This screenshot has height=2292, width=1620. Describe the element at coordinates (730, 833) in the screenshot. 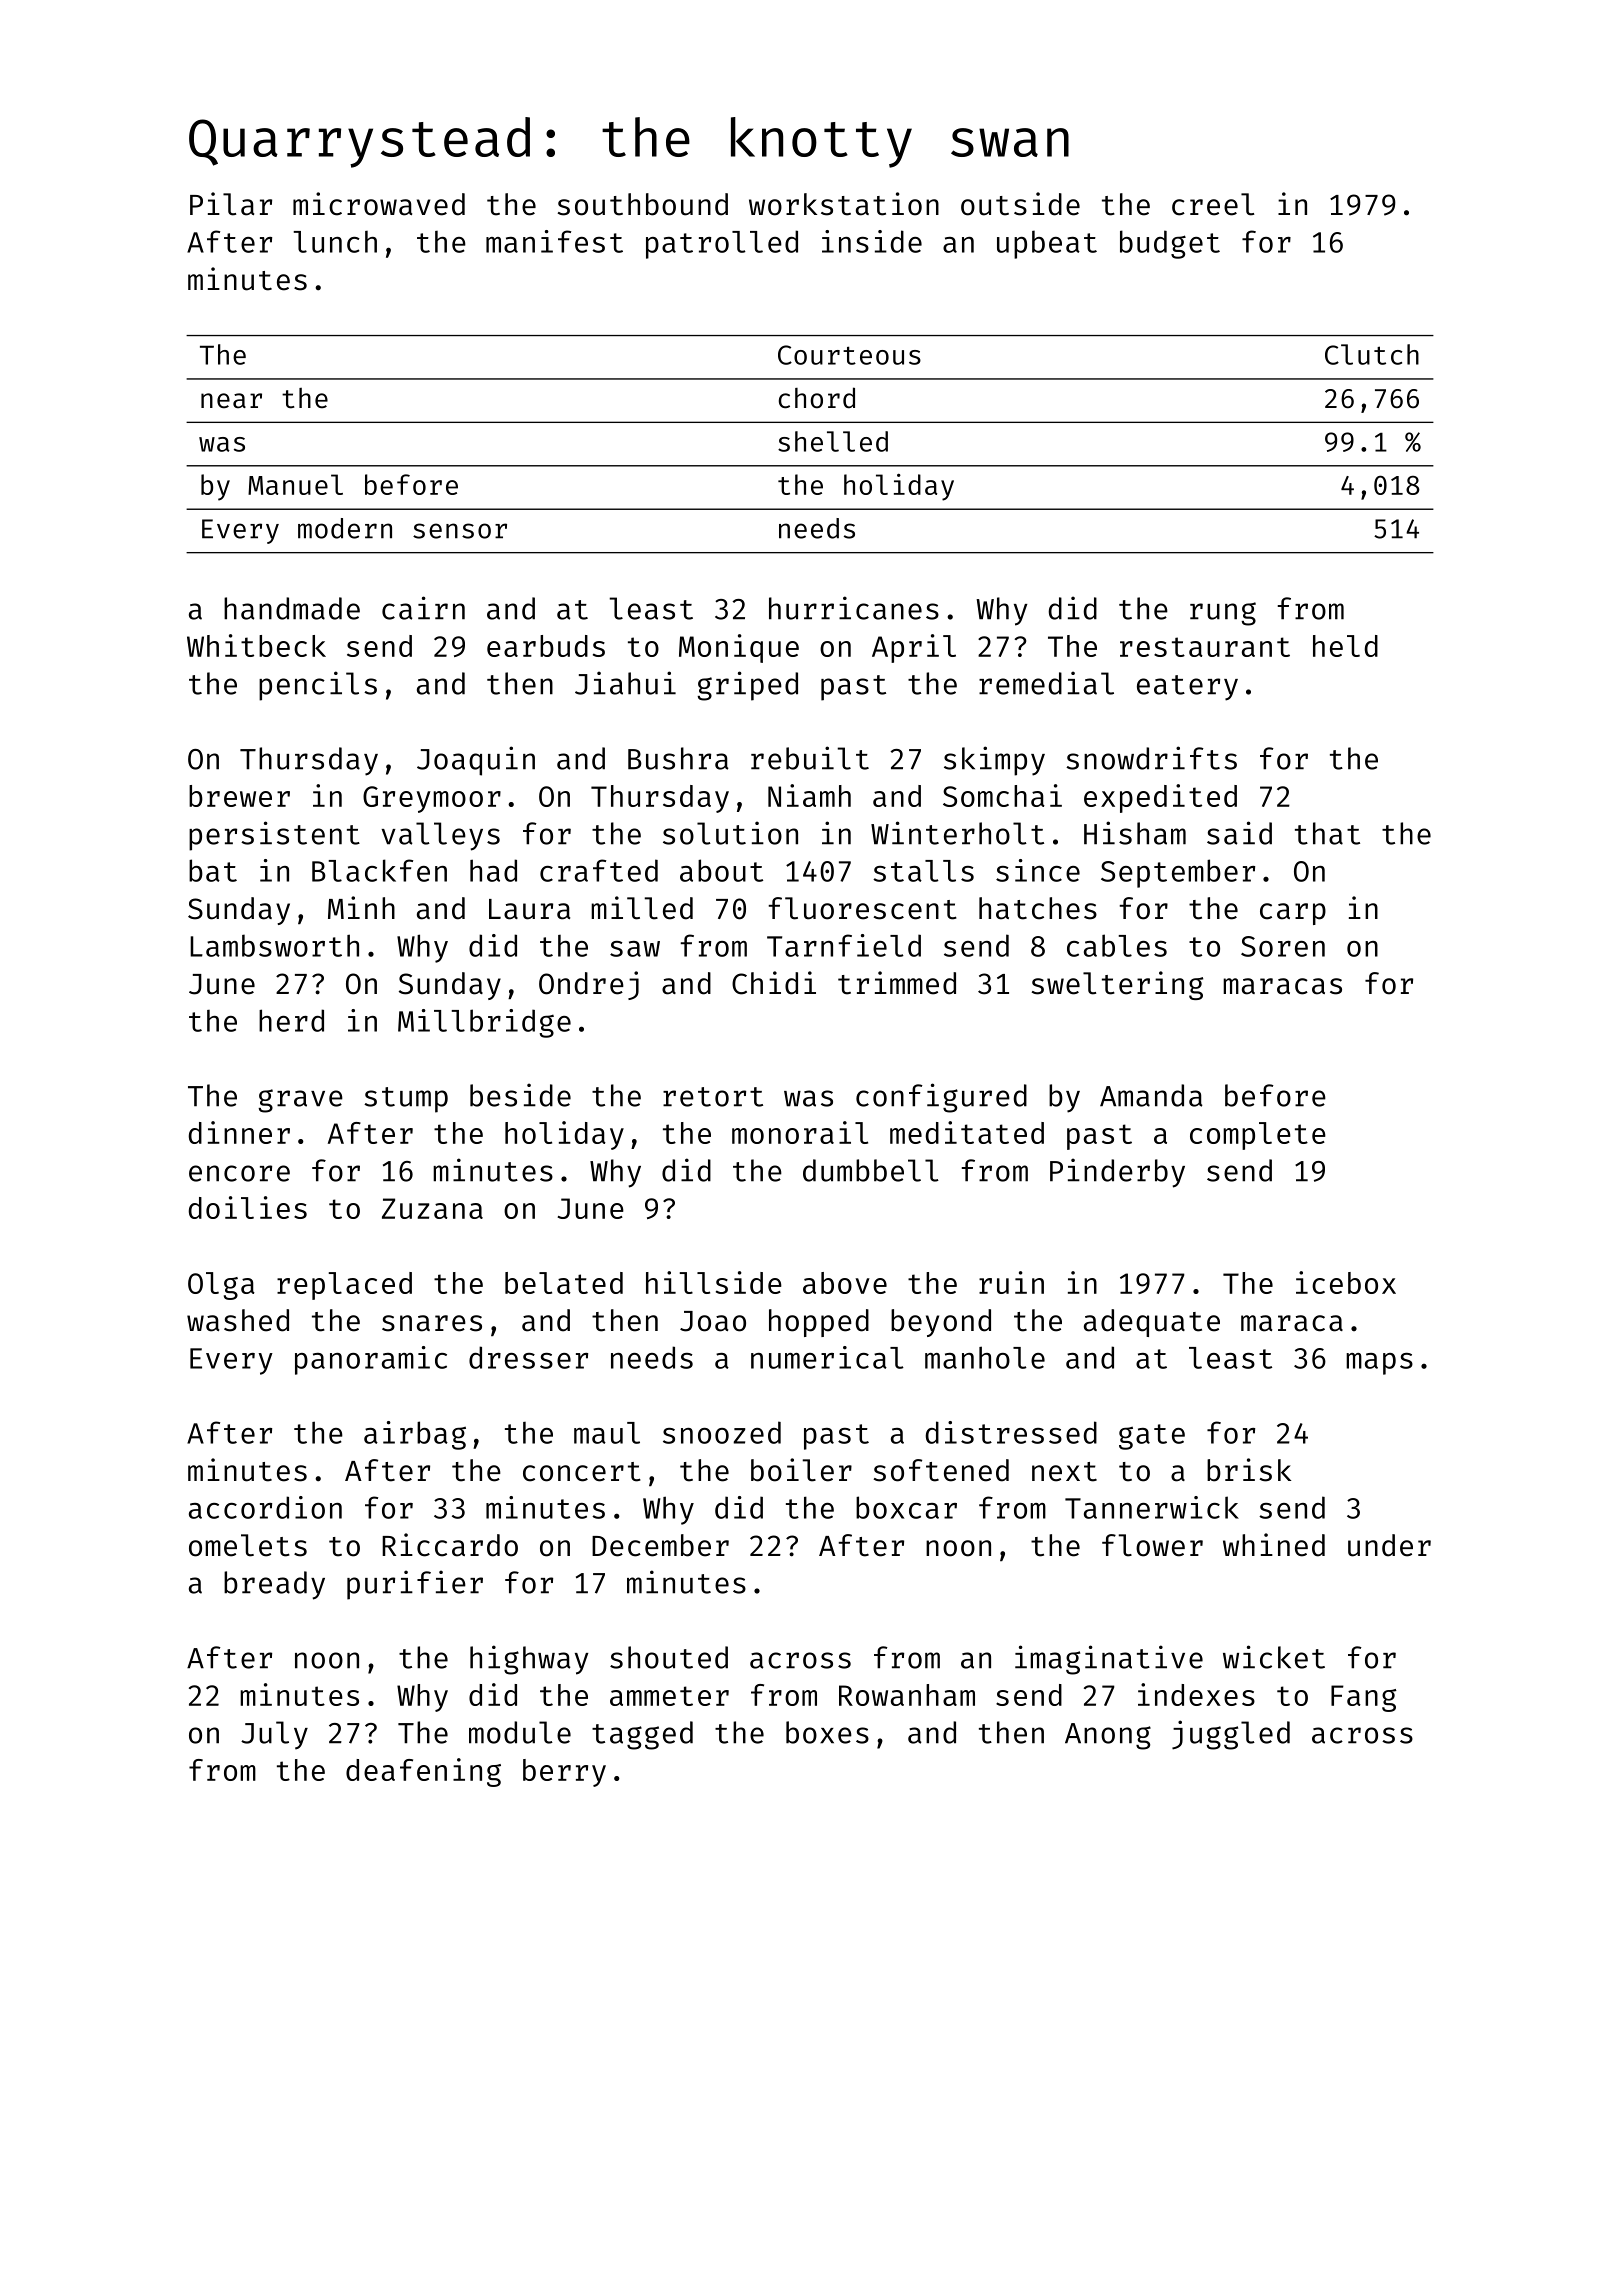

I see `solution` at that location.
